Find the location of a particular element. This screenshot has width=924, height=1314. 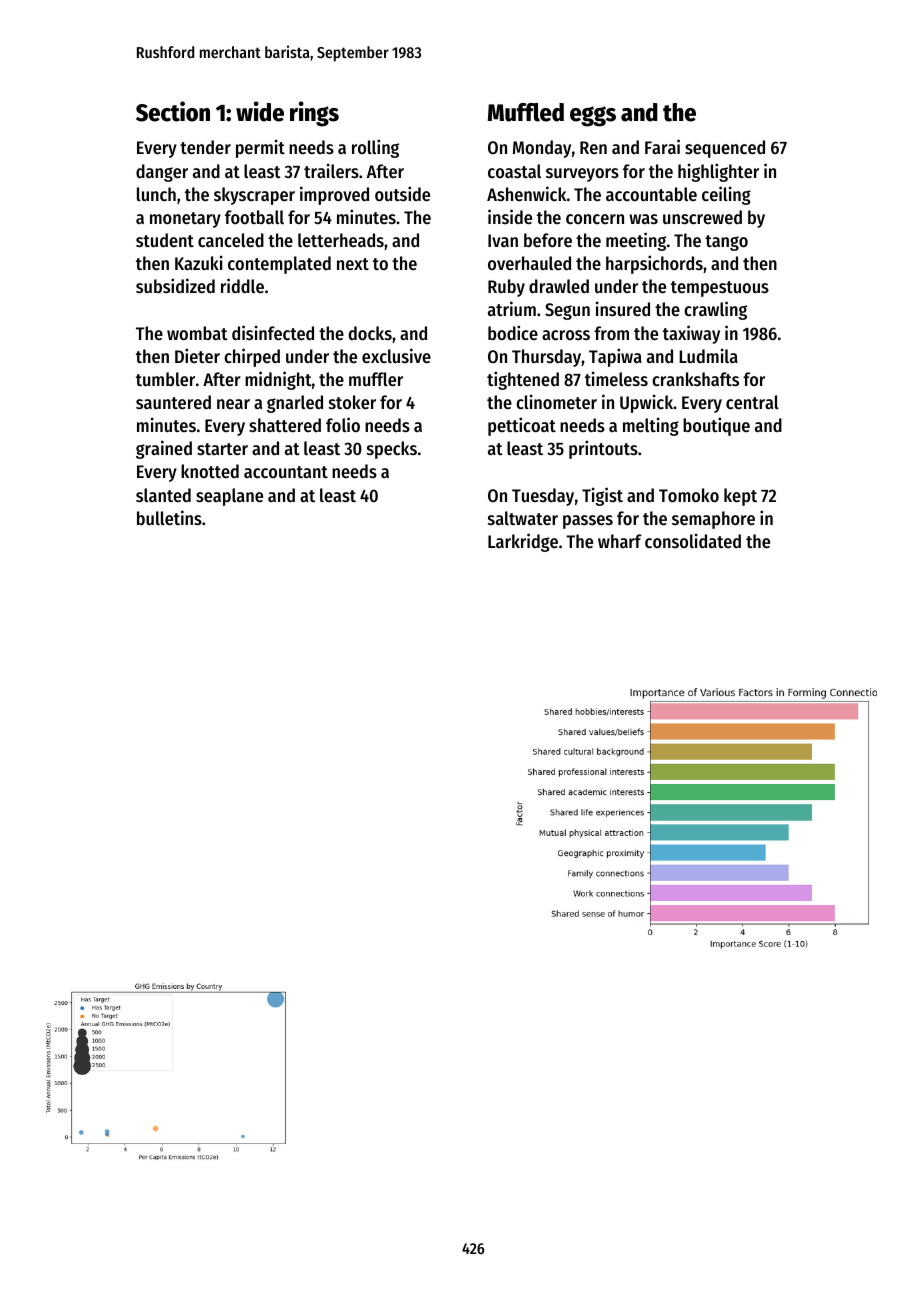

central is located at coordinates (752, 402).
